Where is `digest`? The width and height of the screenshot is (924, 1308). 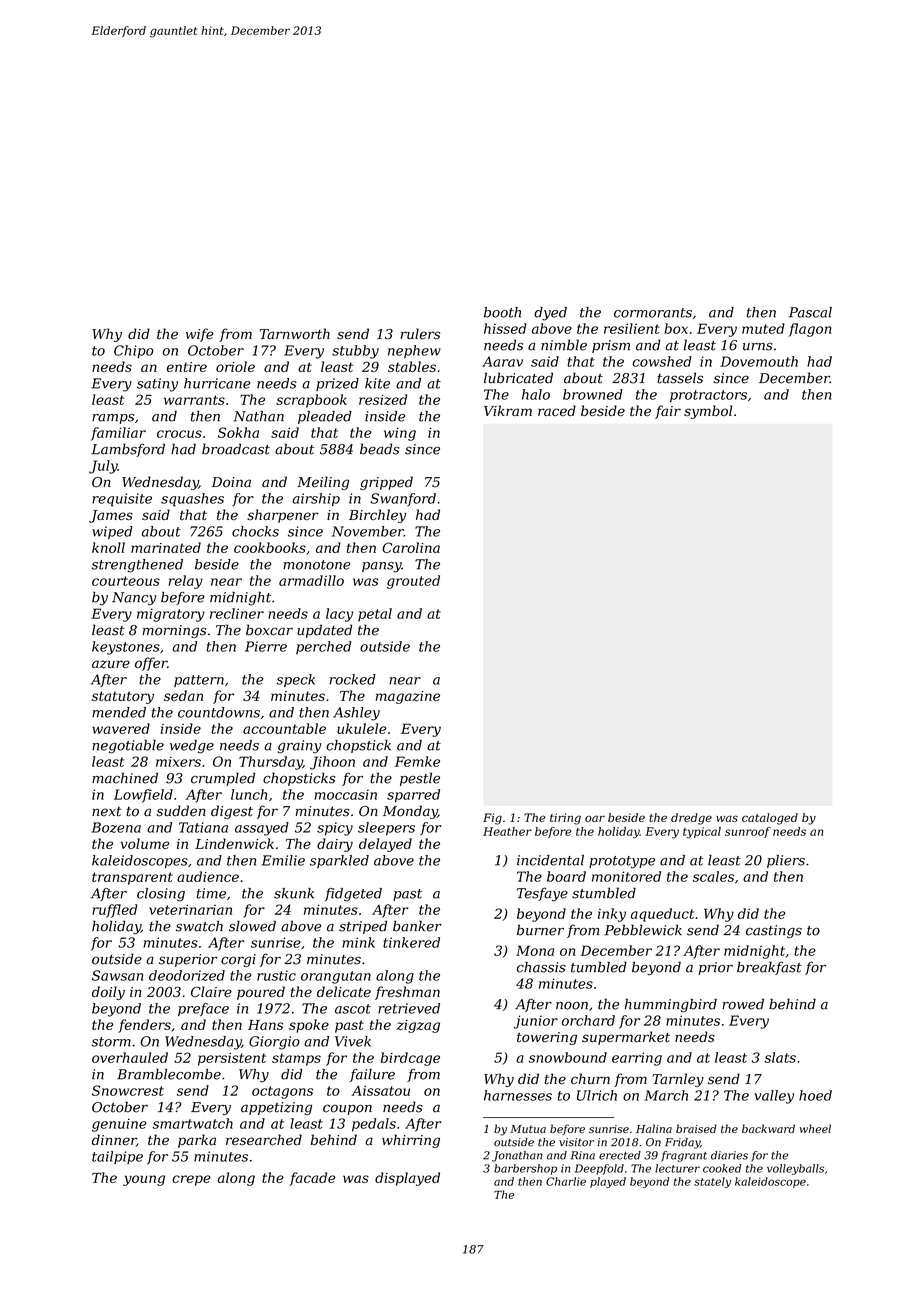
digest is located at coordinates (232, 812).
